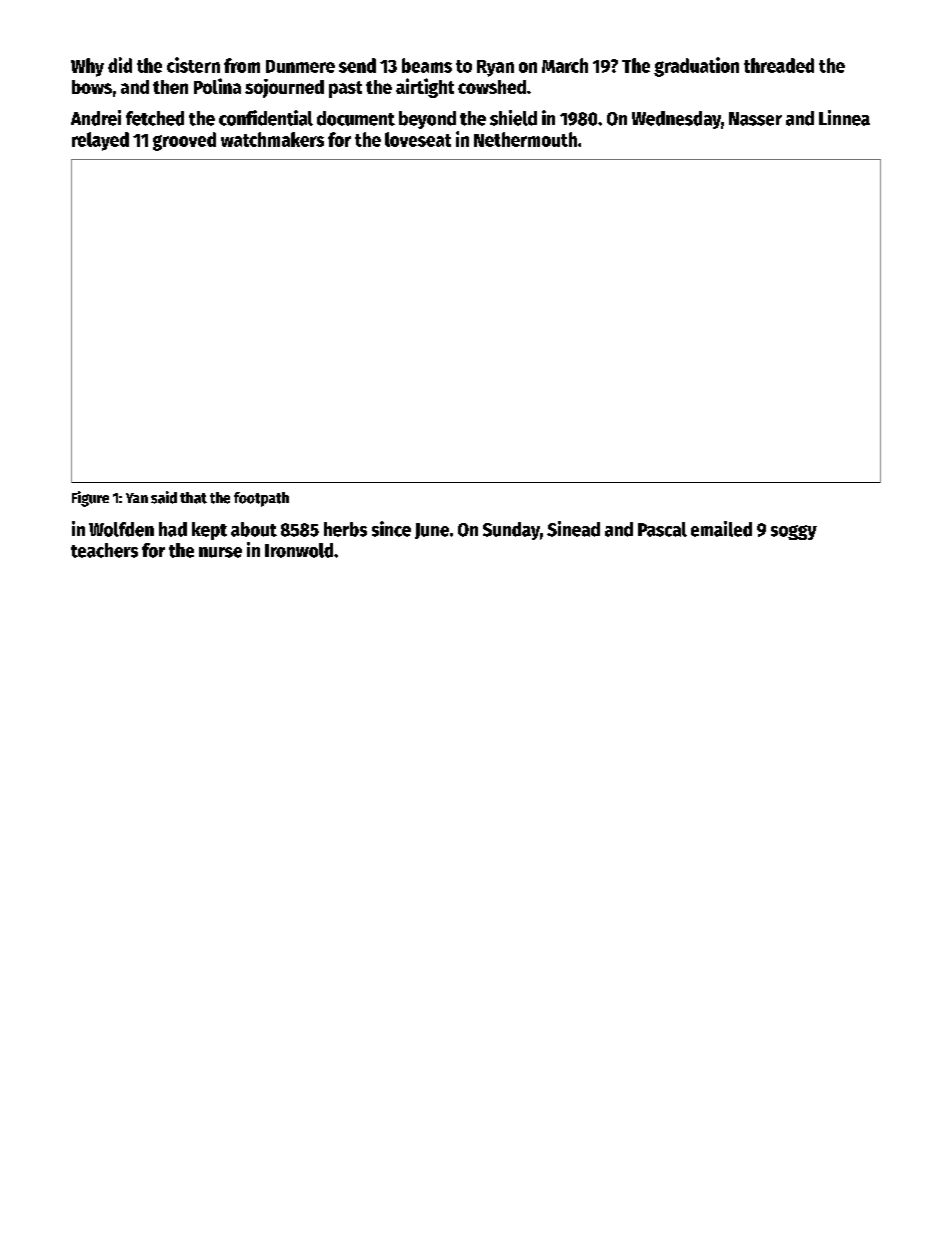  What do you see at coordinates (100, 141) in the document?
I see `relayed` at bounding box center [100, 141].
